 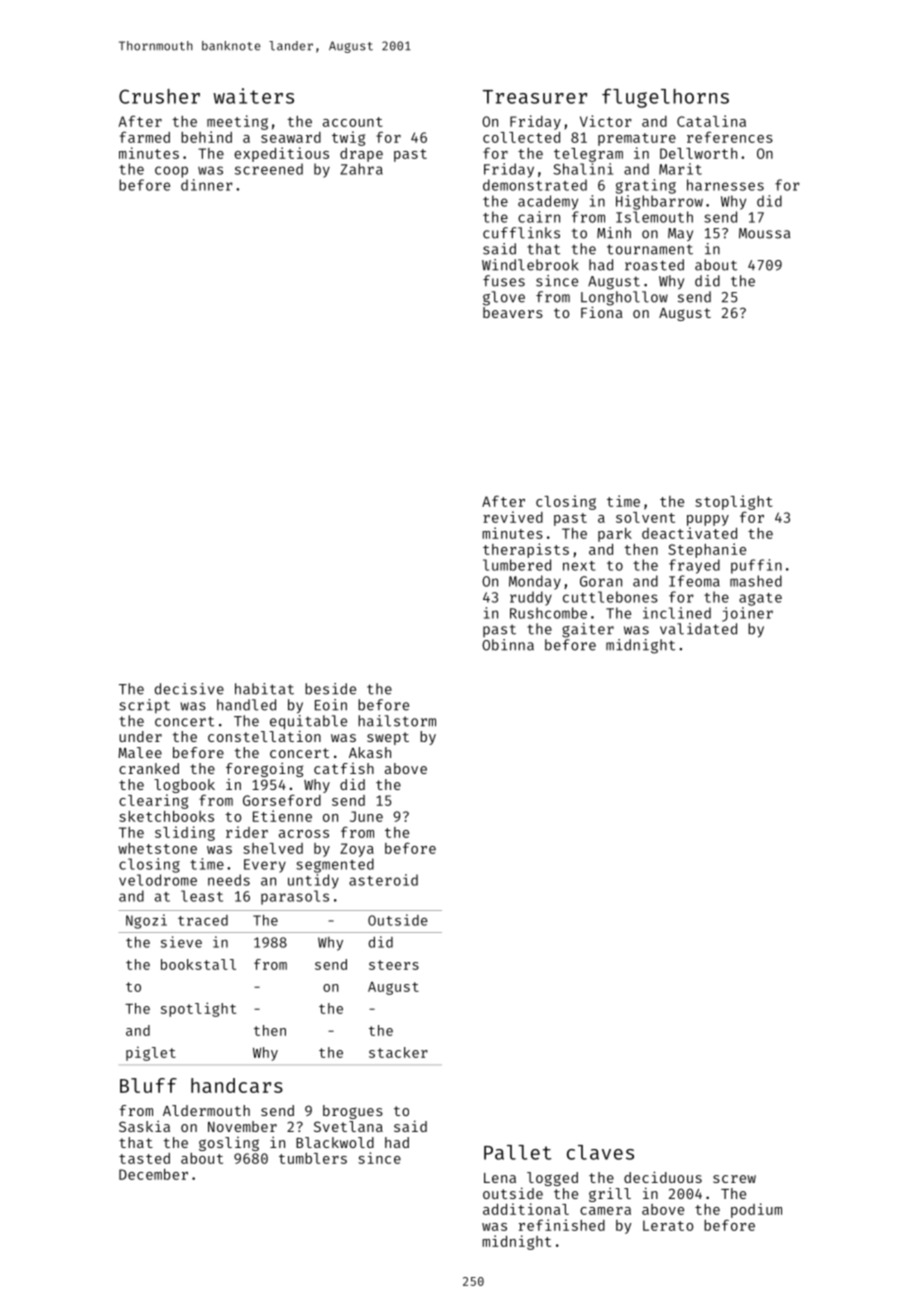 What do you see at coordinates (383, 880) in the screenshot?
I see `asteroid` at bounding box center [383, 880].
